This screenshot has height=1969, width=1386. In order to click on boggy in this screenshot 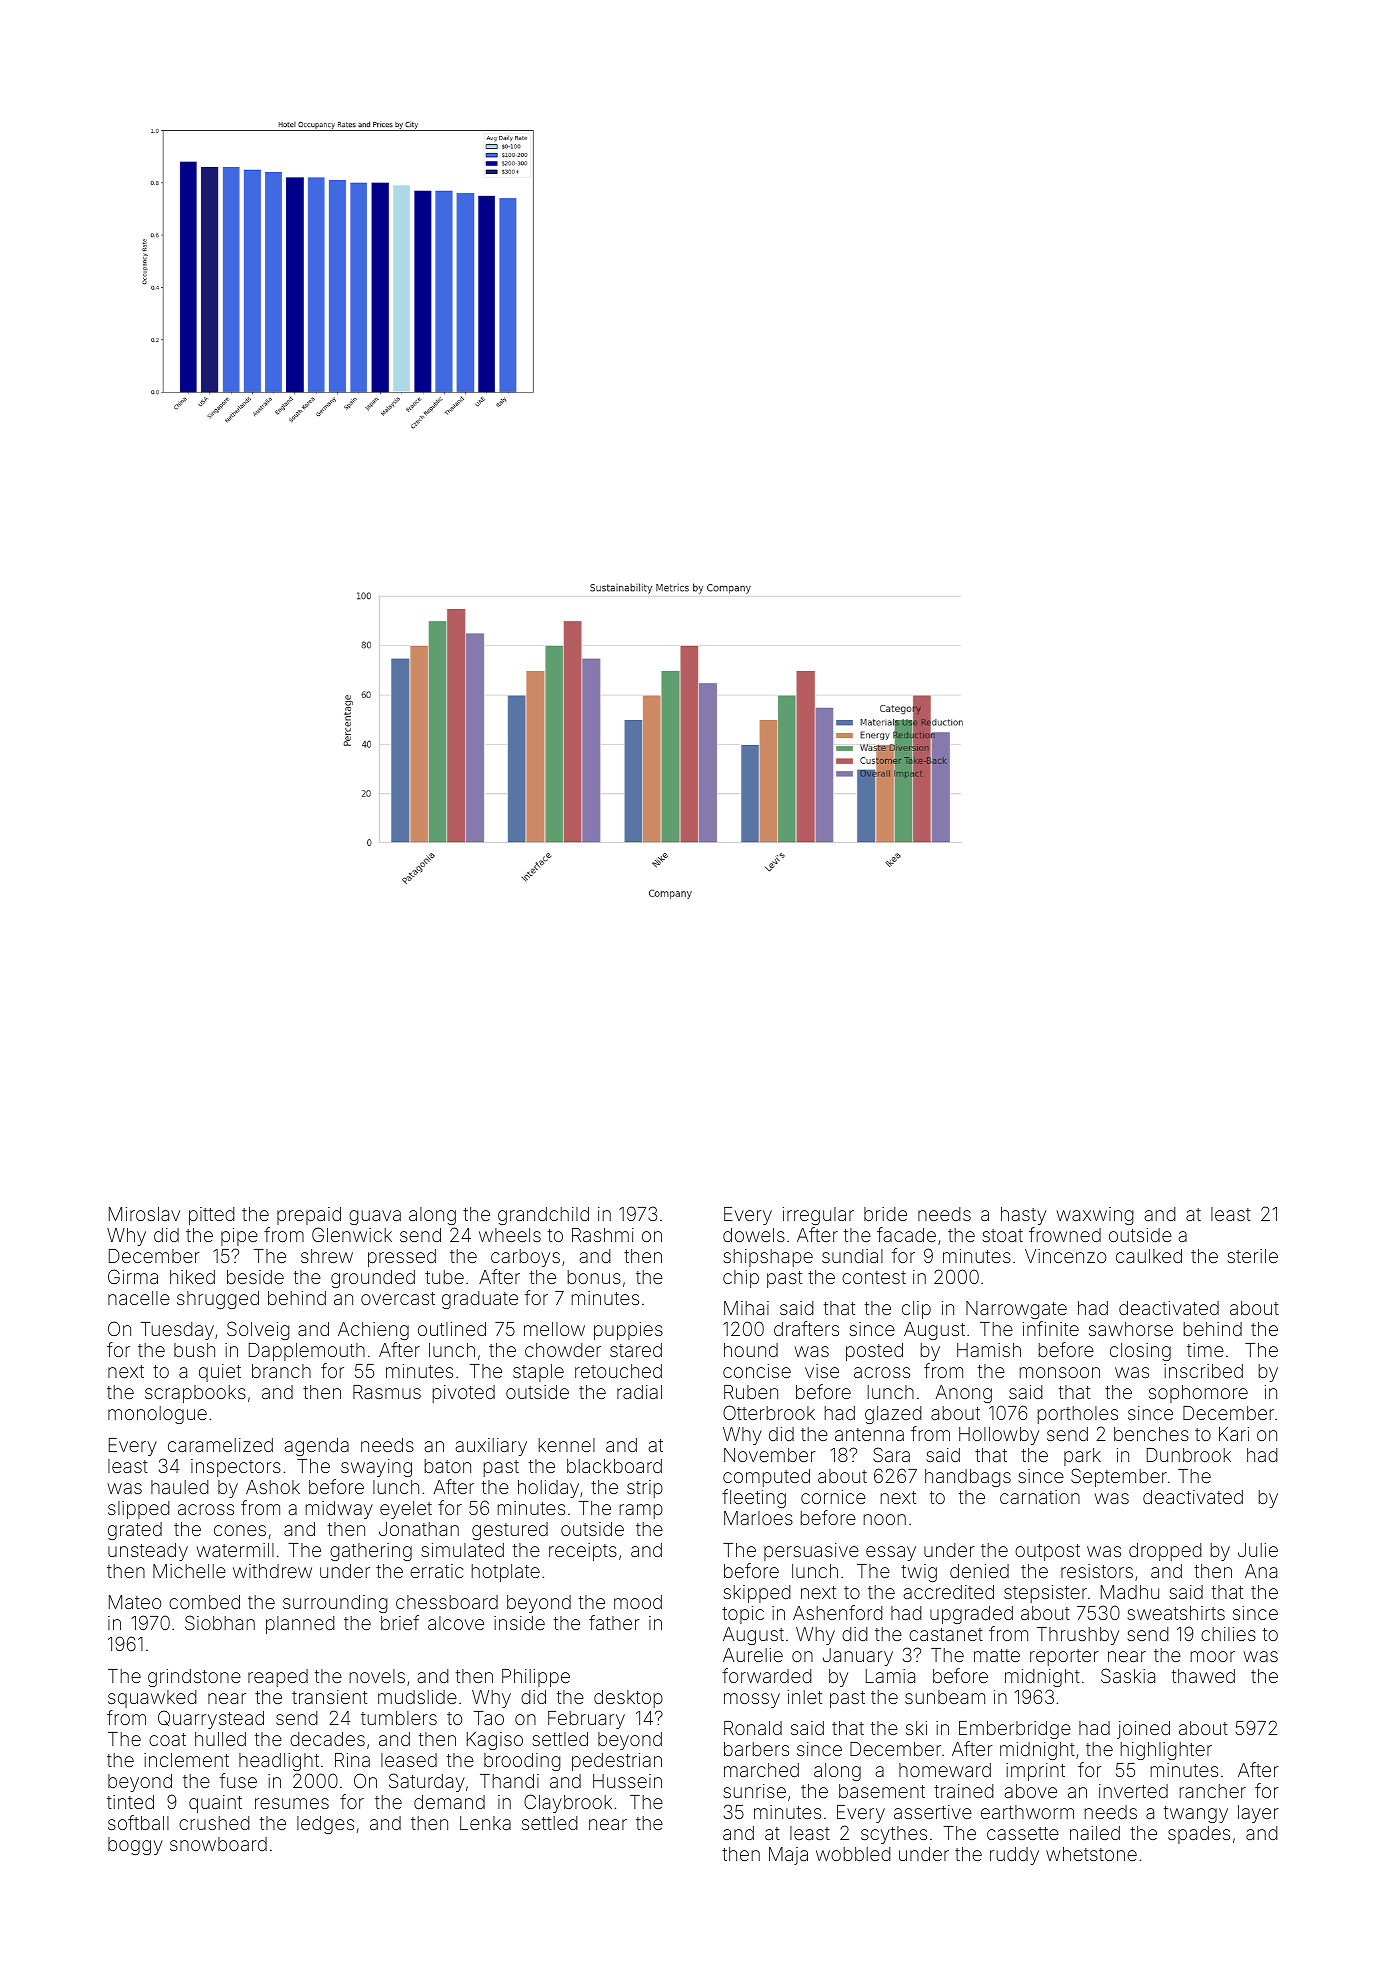, I will do `click(135, 1846)`.
